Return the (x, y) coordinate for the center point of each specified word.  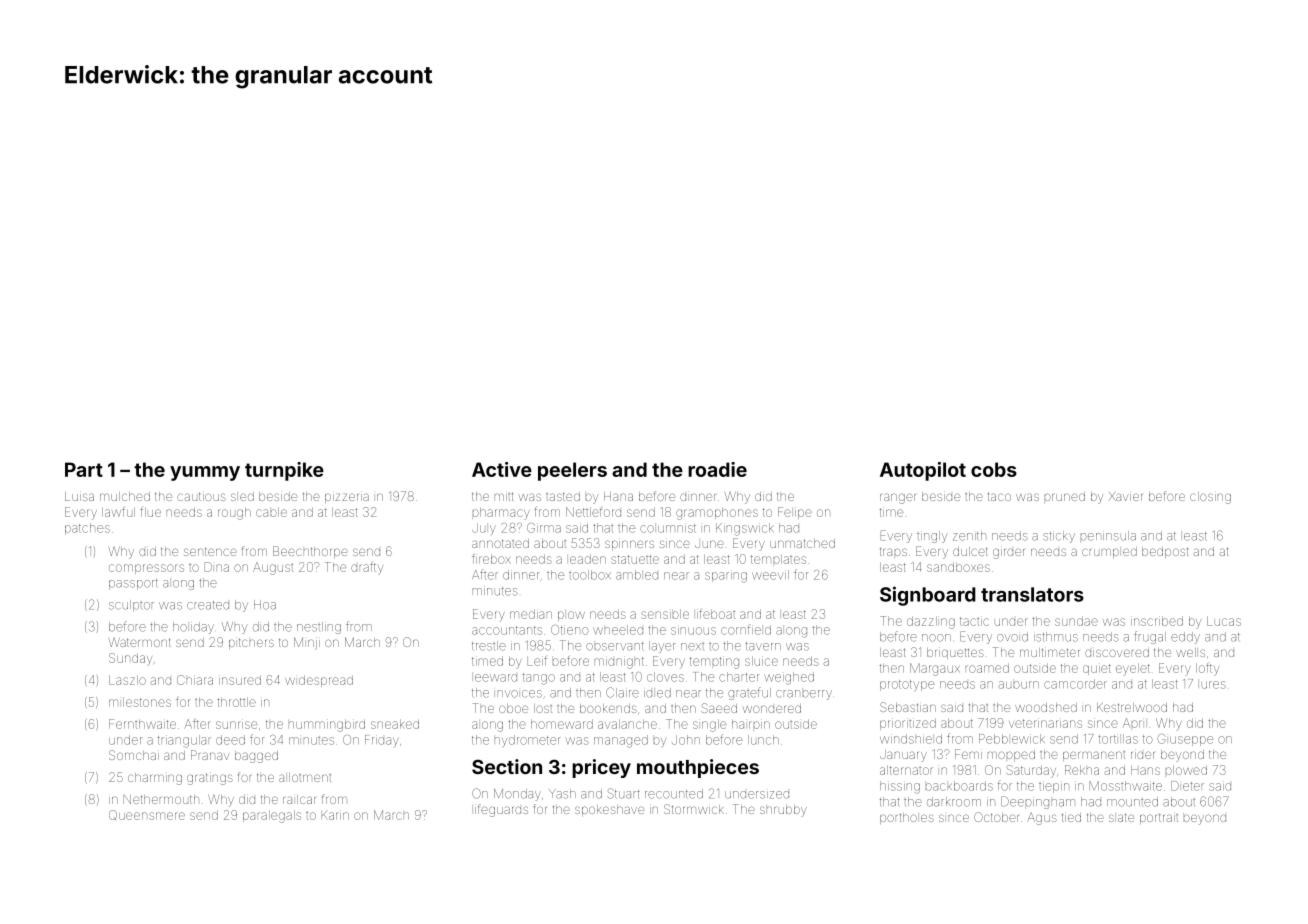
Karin (335, 815)
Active (502, 469)
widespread (319, 681)
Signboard (928, 596)
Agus (1042, 818)
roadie (717, 469)
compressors (146, 569)
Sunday (130, 659)
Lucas (1224, 621)
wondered (772, 708)
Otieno (570, 630)
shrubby (783, 811)
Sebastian (908, 707)
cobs (994, 469)
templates (778, 559)
